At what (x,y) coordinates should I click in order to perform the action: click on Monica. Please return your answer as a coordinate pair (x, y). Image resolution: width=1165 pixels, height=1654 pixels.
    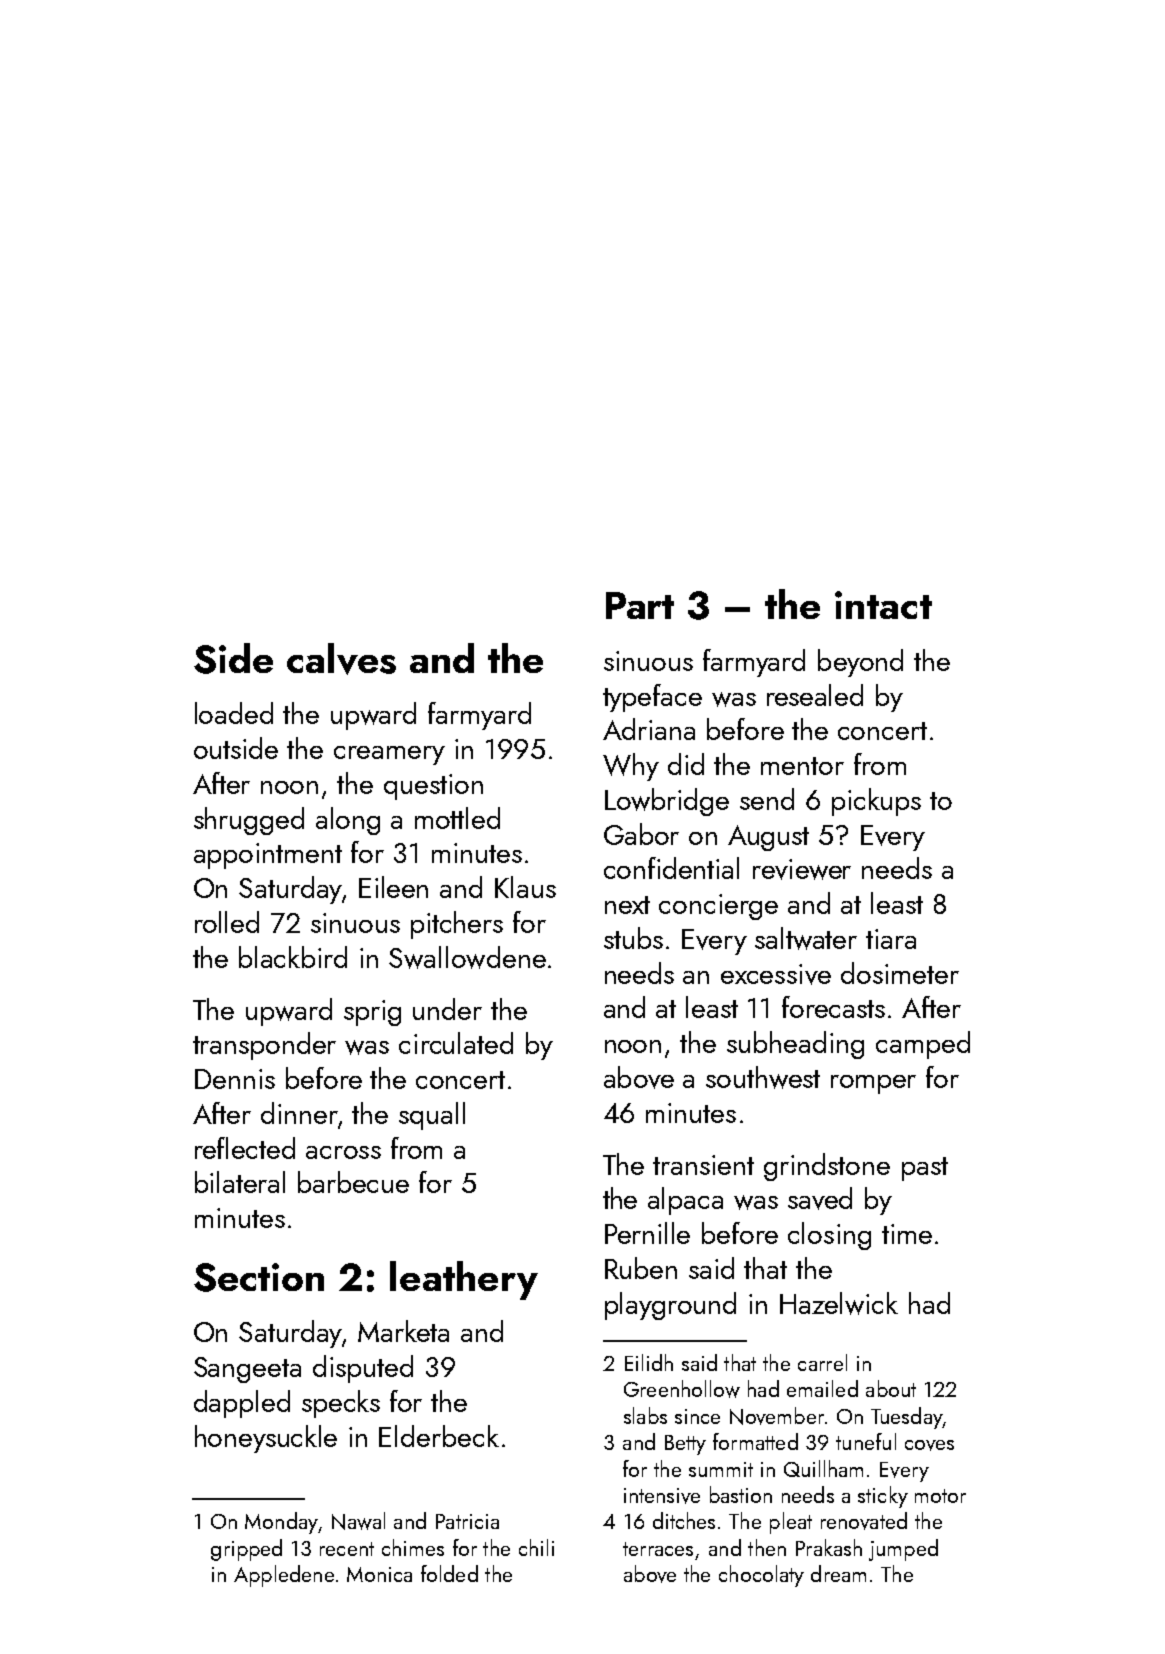
    Looking at the image, I should click on (379, 1574).
